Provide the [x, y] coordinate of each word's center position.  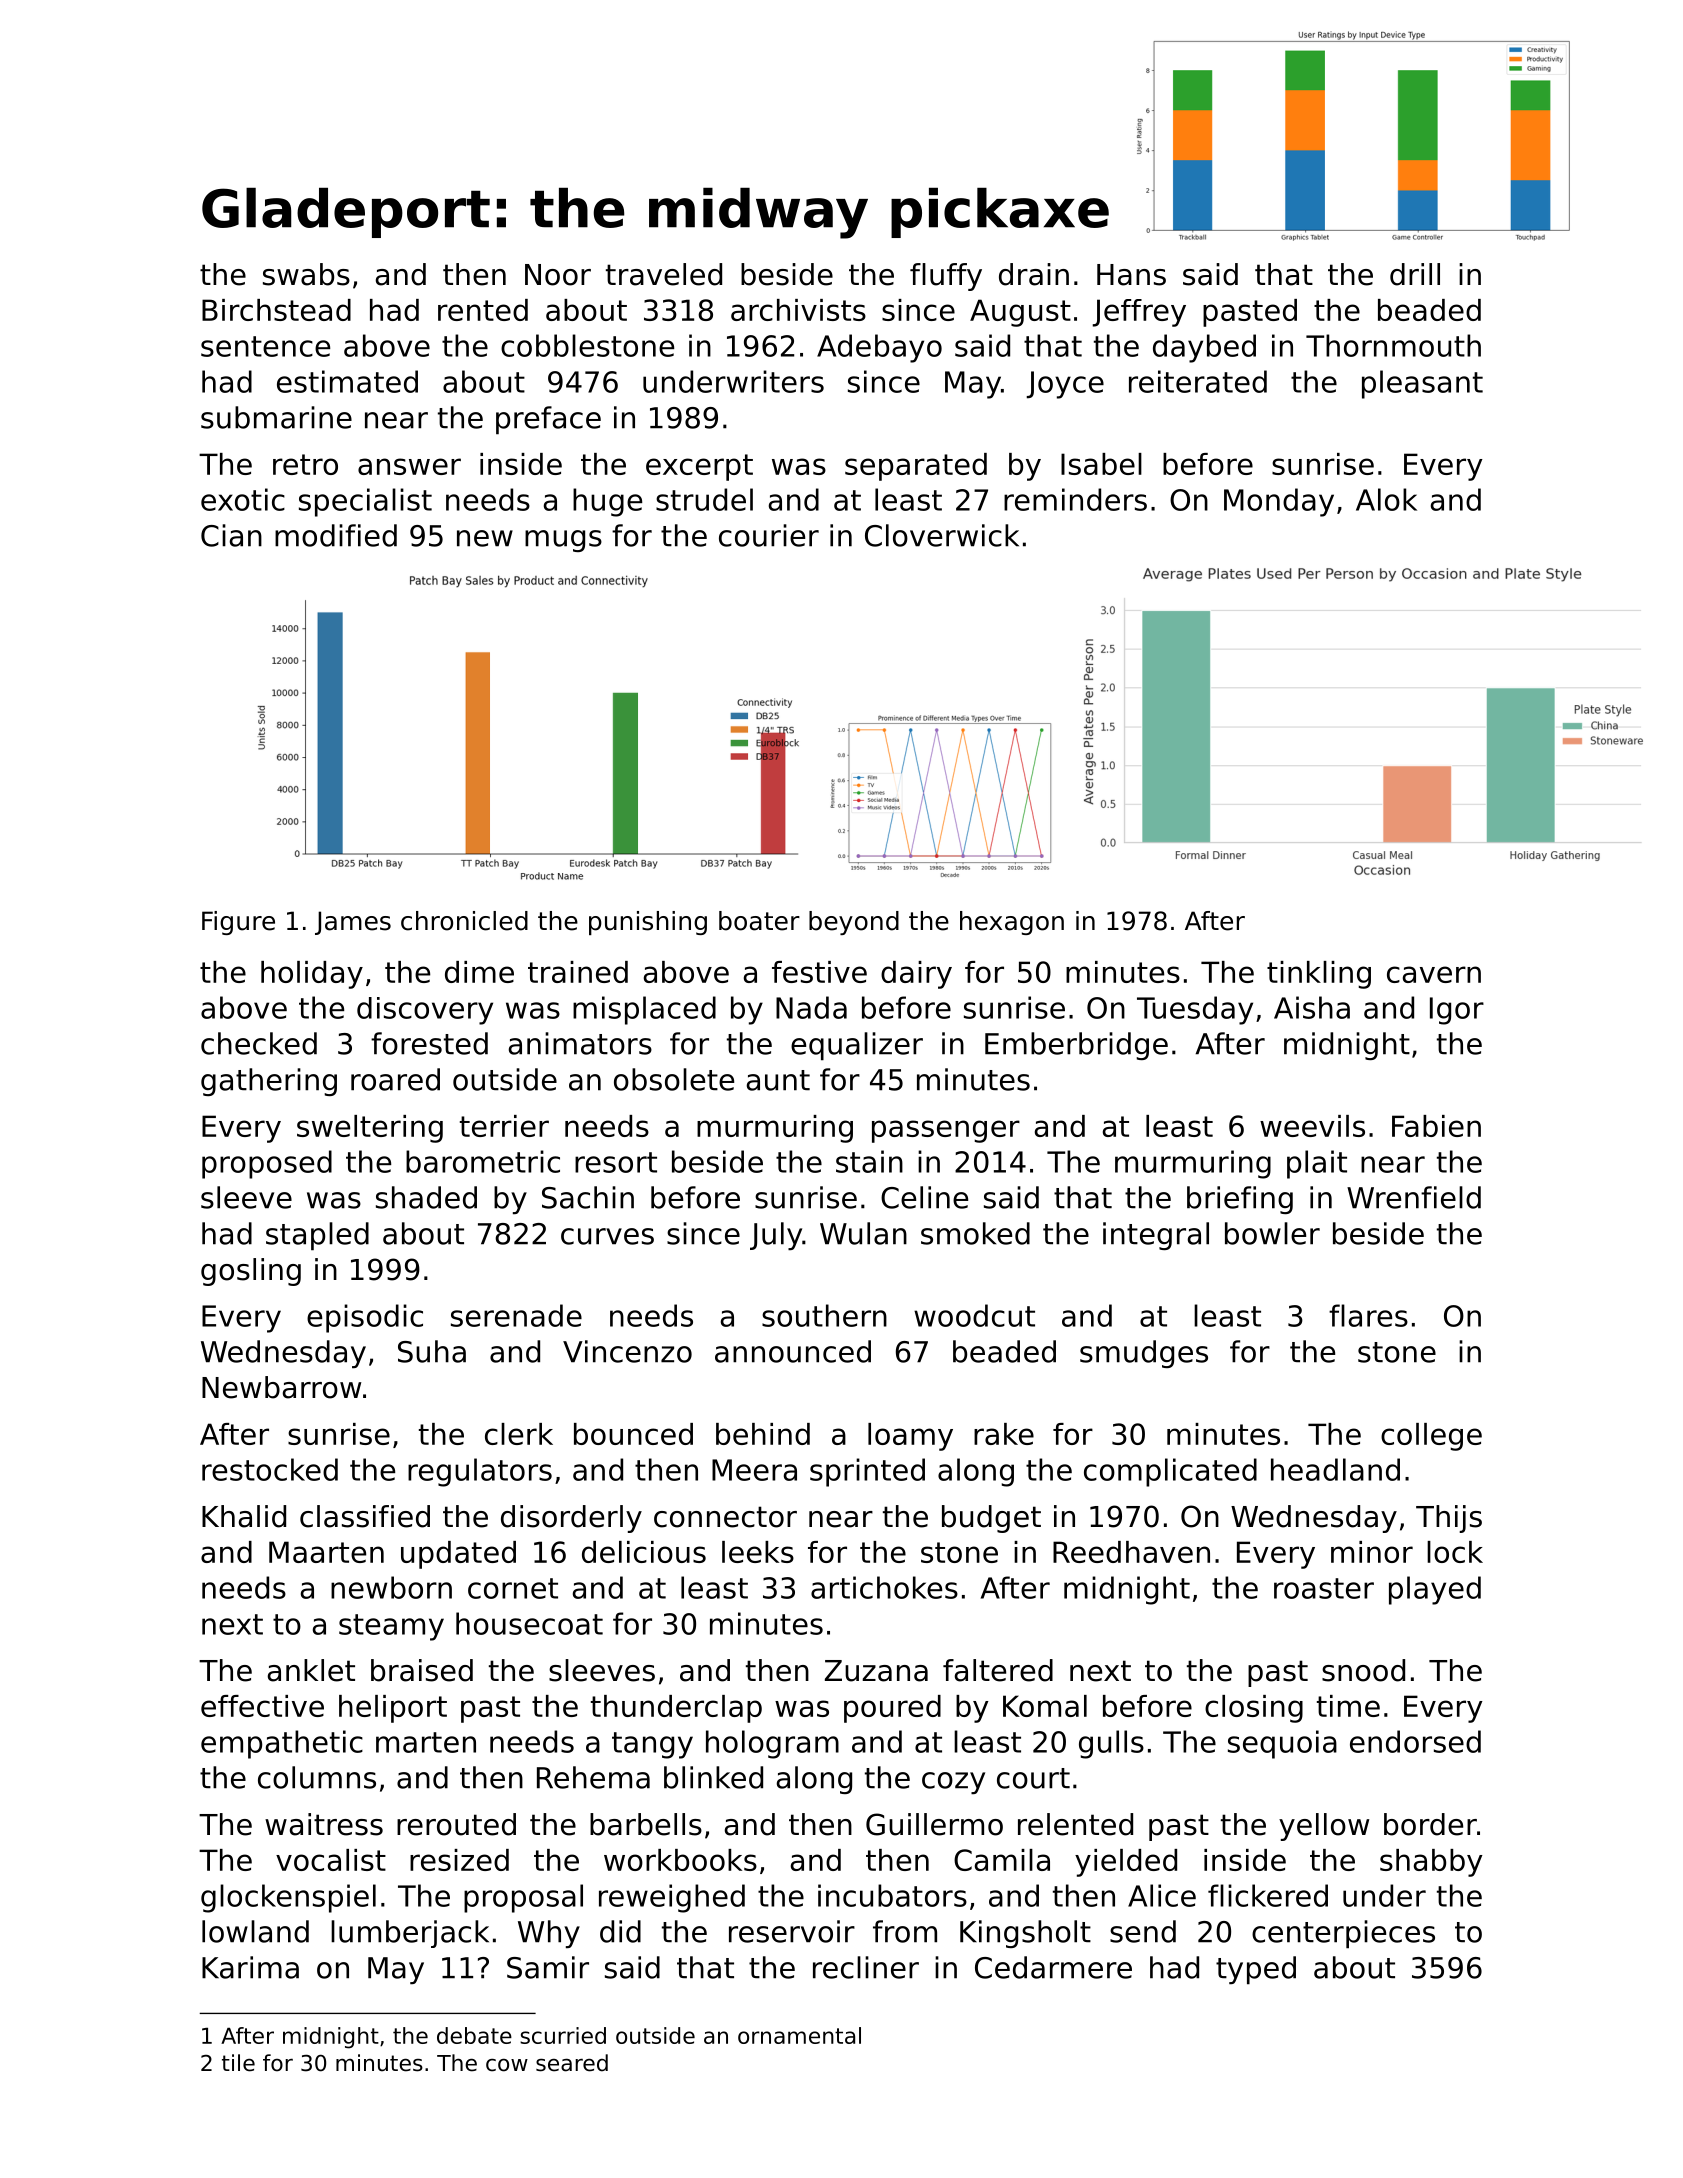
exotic [243, 499]
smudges [1144, 1354]
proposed [267, 1164]
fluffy [946, 277]
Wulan [863, 1233]
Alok [1386, 499]
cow [507, 2065]
